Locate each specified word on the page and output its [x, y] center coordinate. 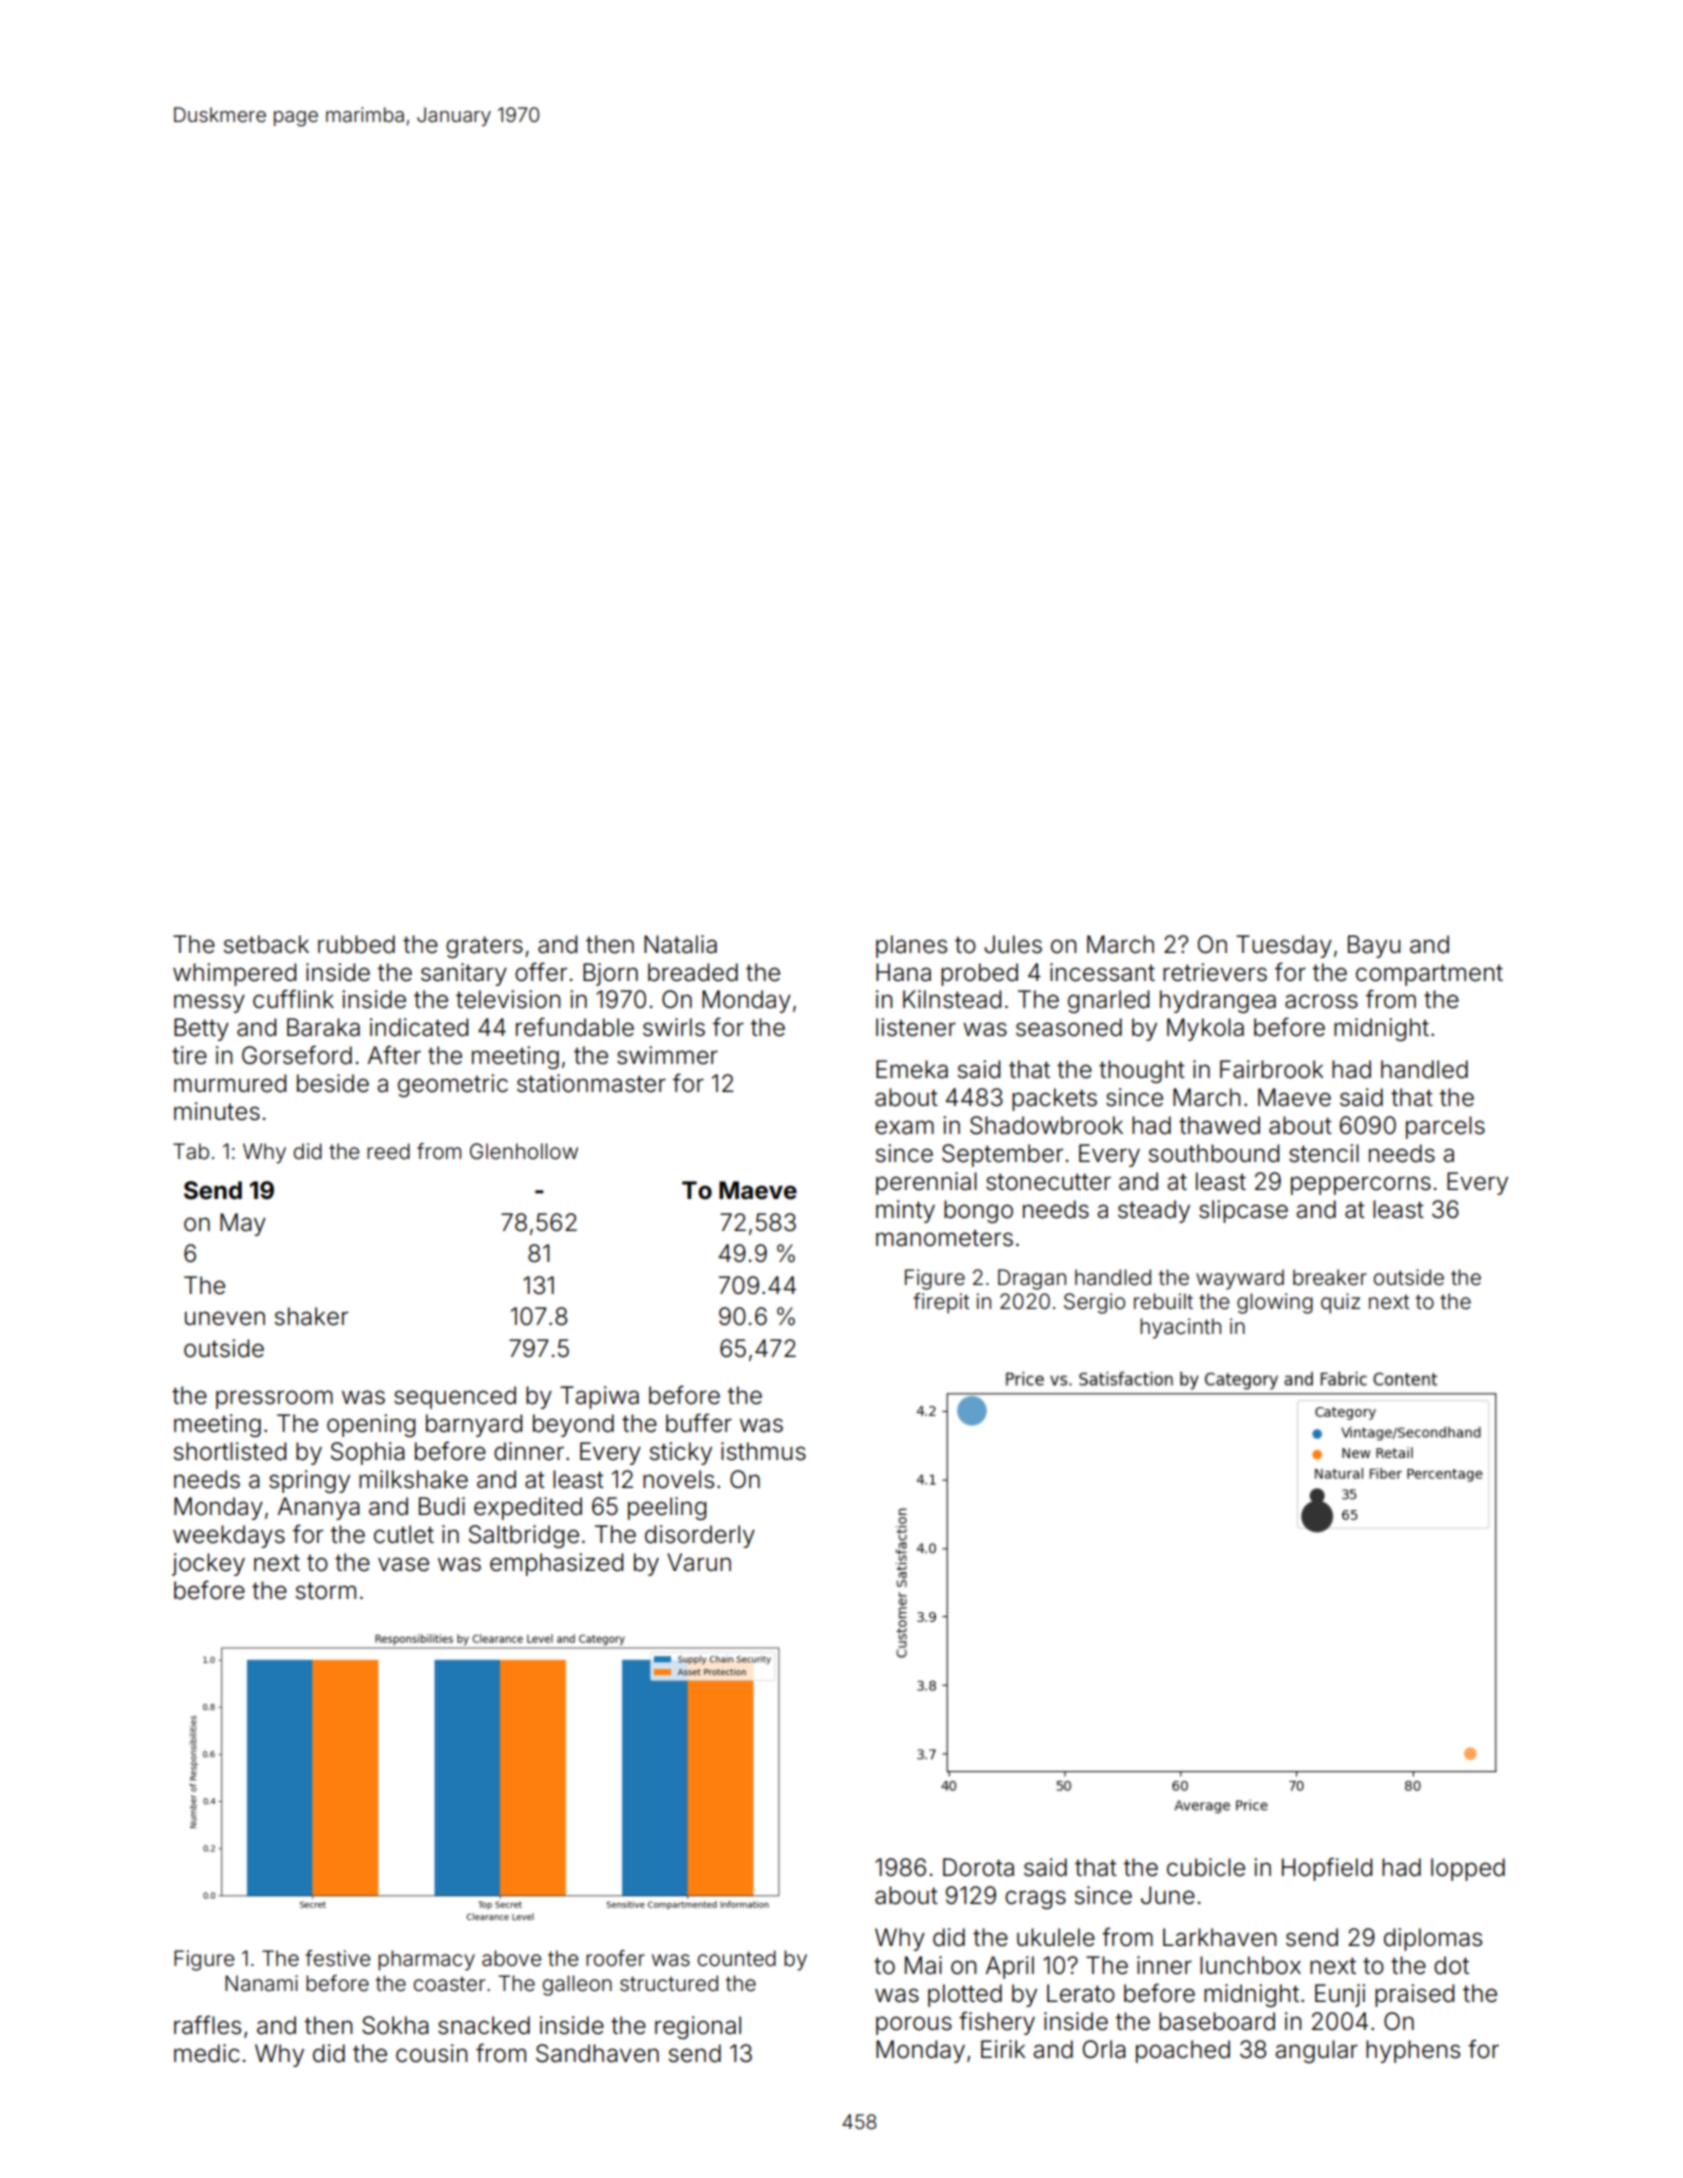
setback [266, 944]
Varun [699, 1562]
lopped [1468, 1869]
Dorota [978, 1867]
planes [911, 946]
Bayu [1374, 946]
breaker [1330, 1277]
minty [905, 1211]
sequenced [455, 1397]
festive [337, 1958]
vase [403, 1564]
